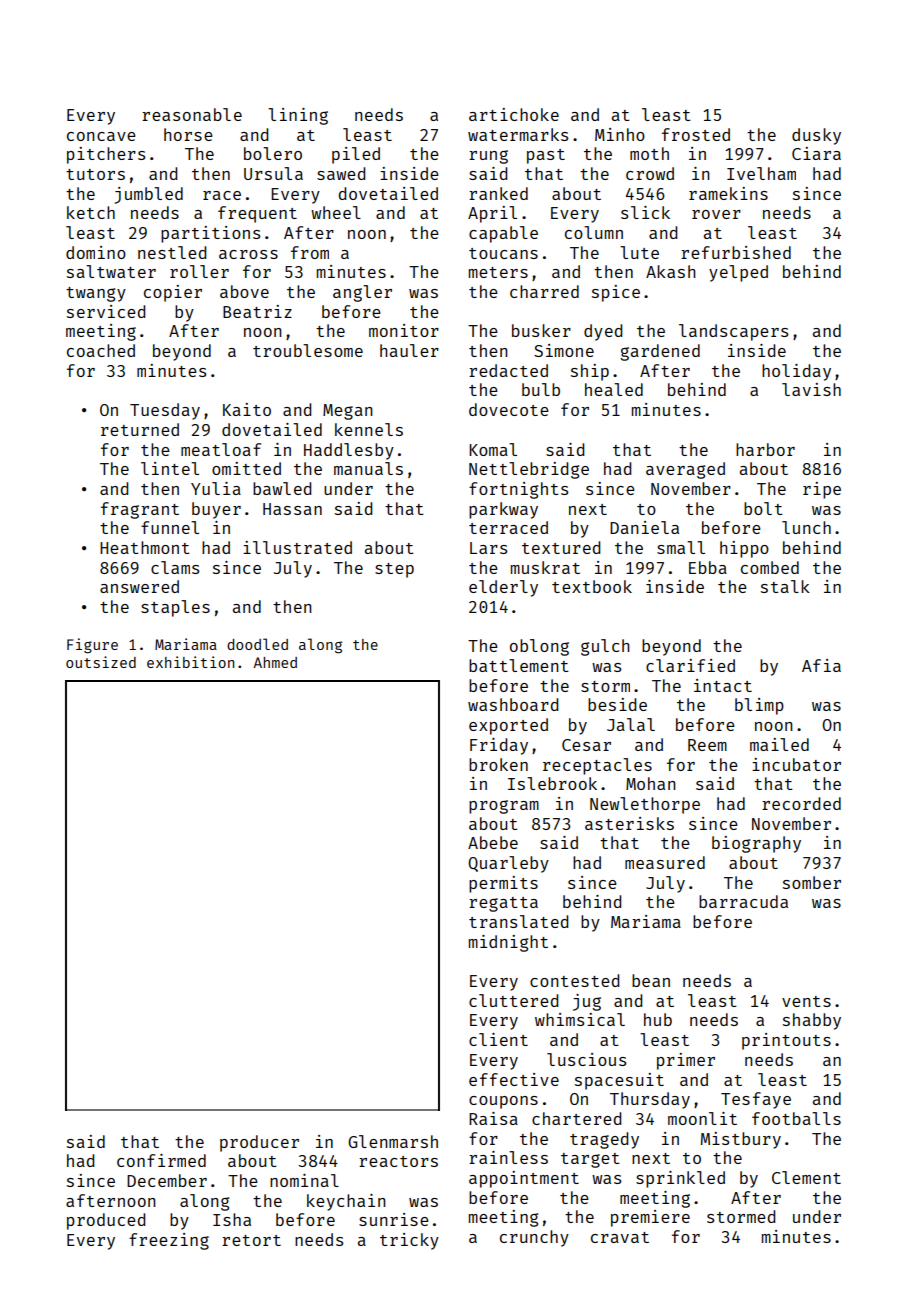  What do you see at coordinates (514, 114) in the image?
I see `artichoke` at bounding box center [514, 114].
